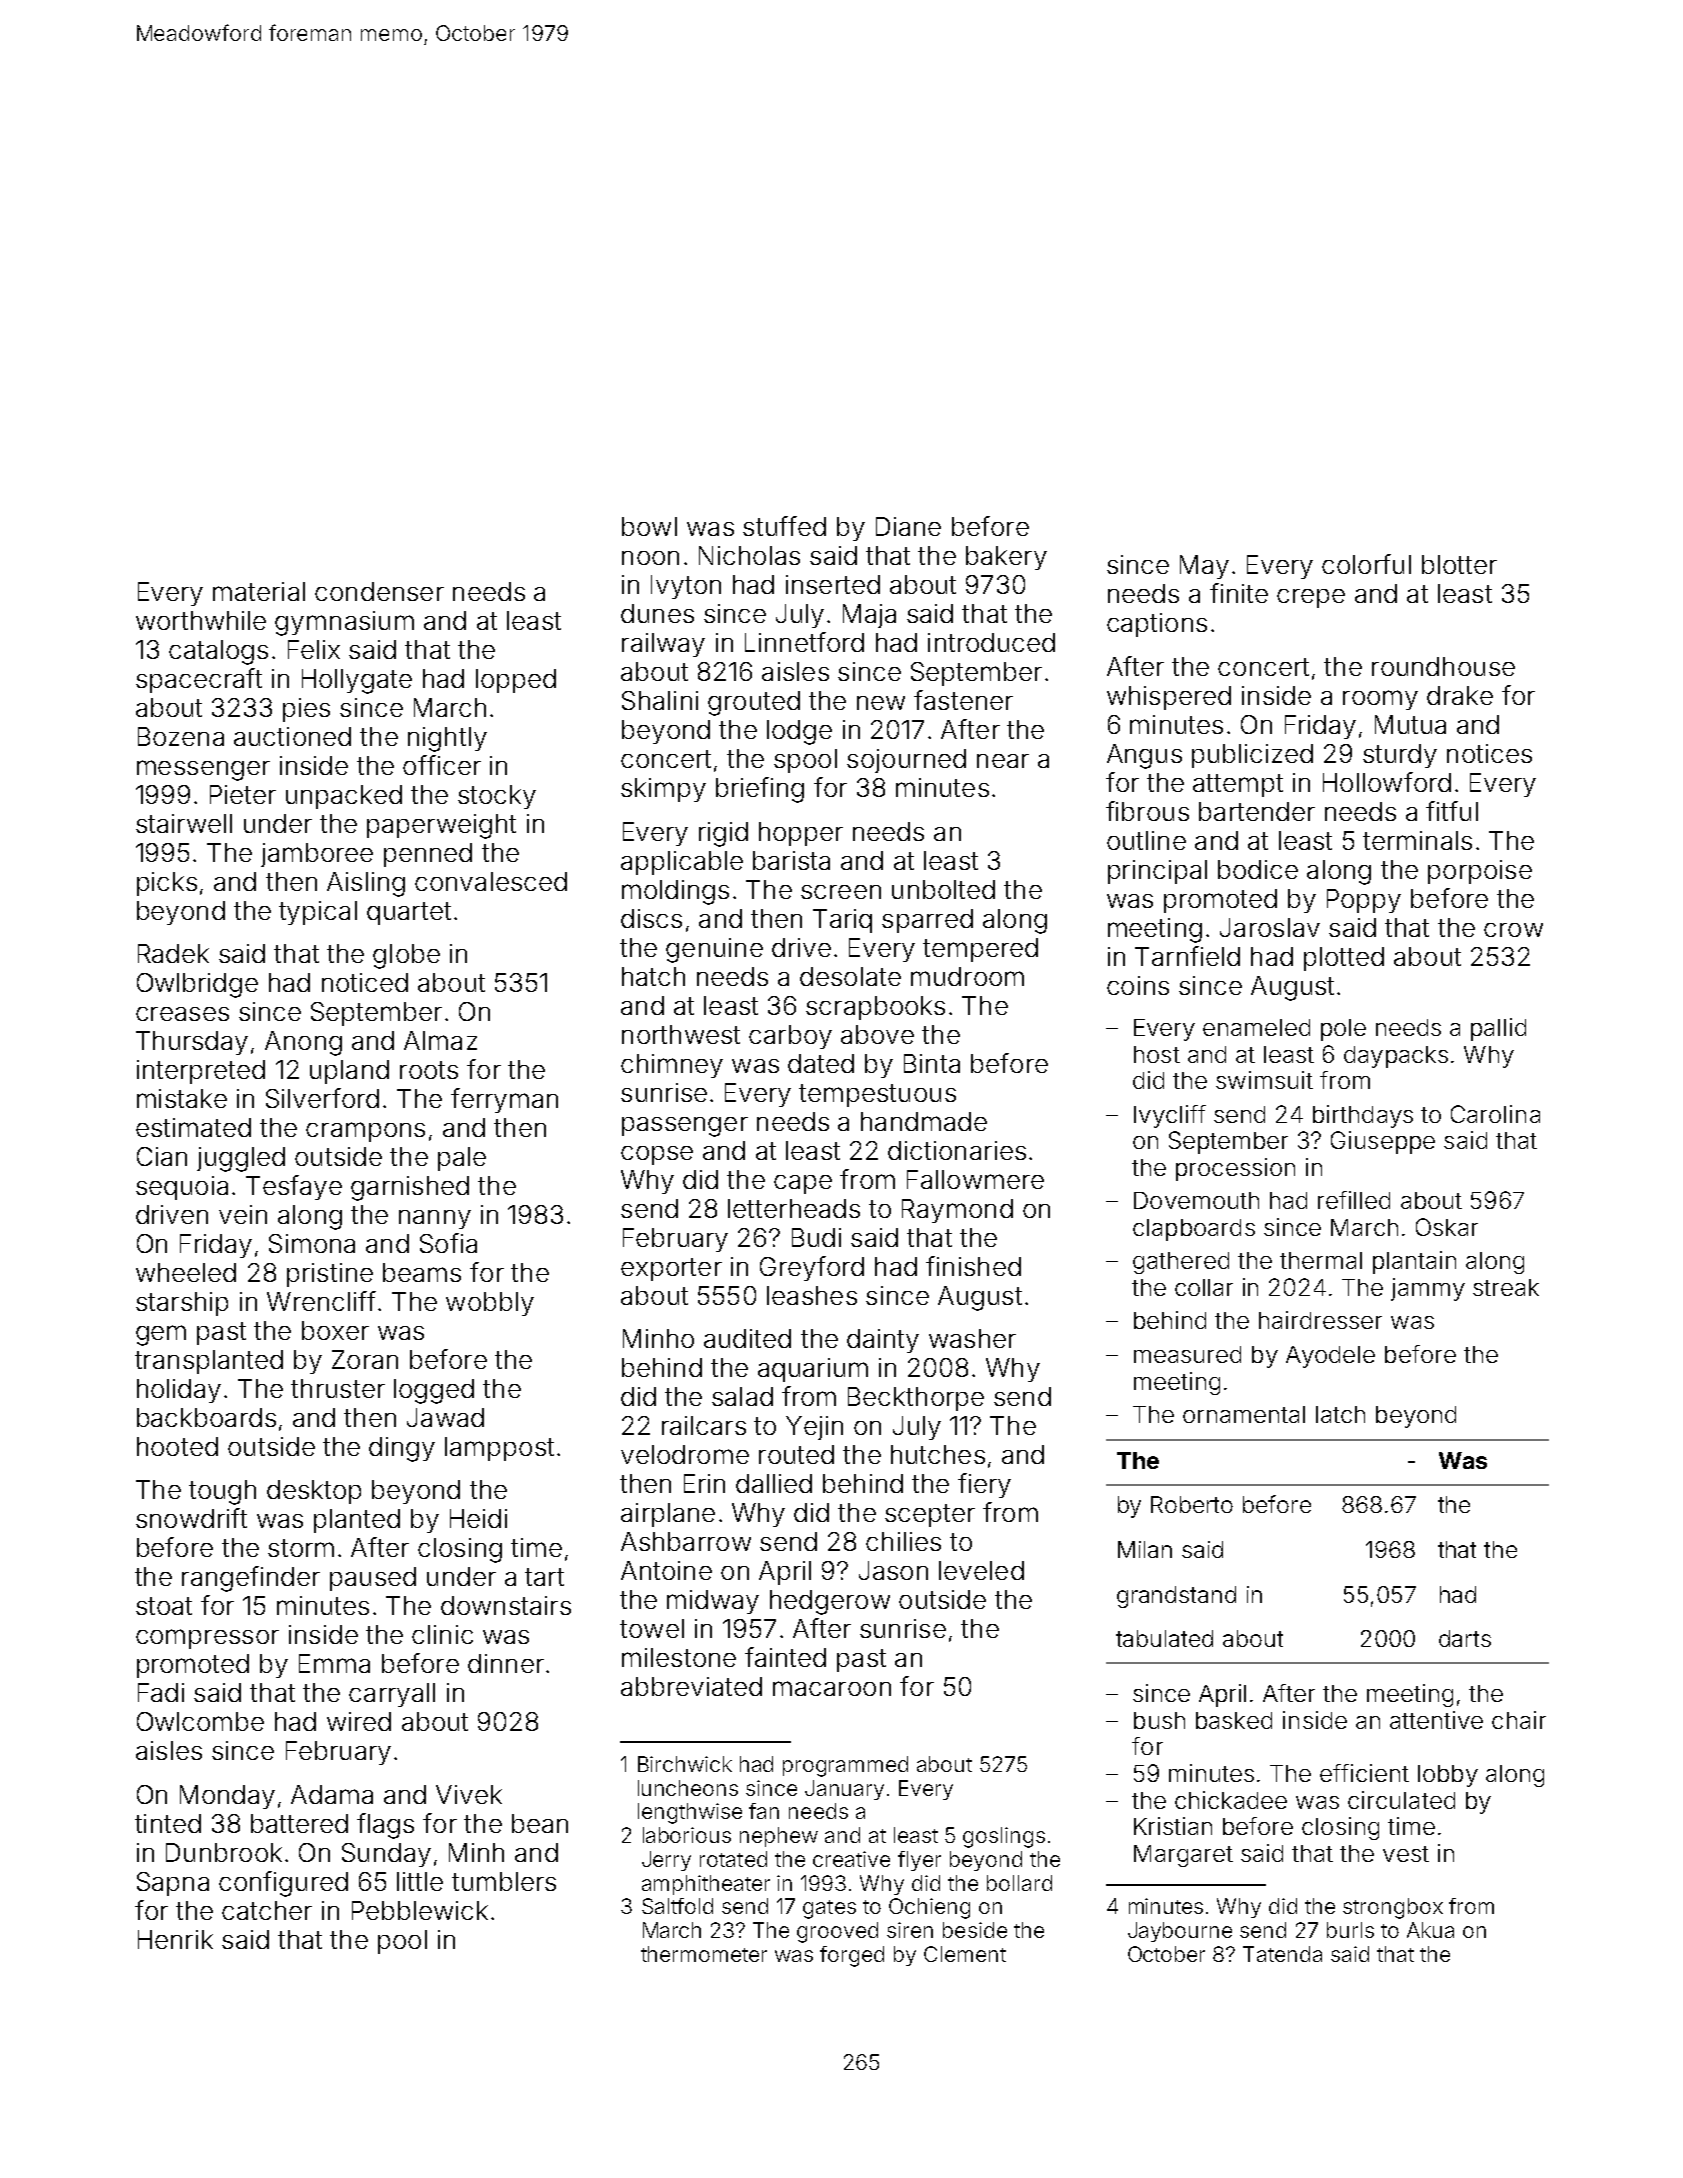 The width and height of the document is (1683, 2178). I want to click on aquarium, so click(813, 1370).
